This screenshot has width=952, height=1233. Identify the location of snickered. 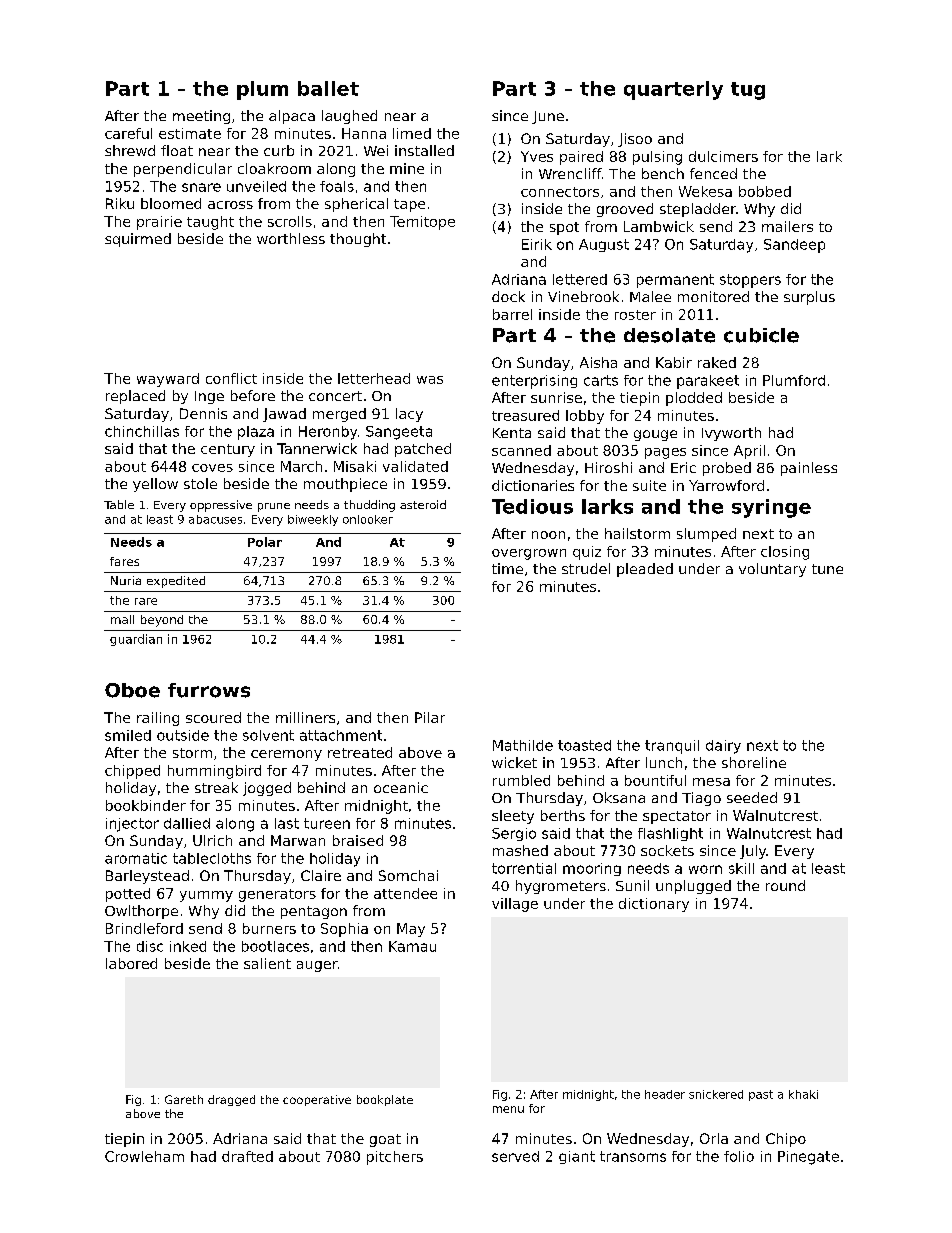
(716, 1094).
